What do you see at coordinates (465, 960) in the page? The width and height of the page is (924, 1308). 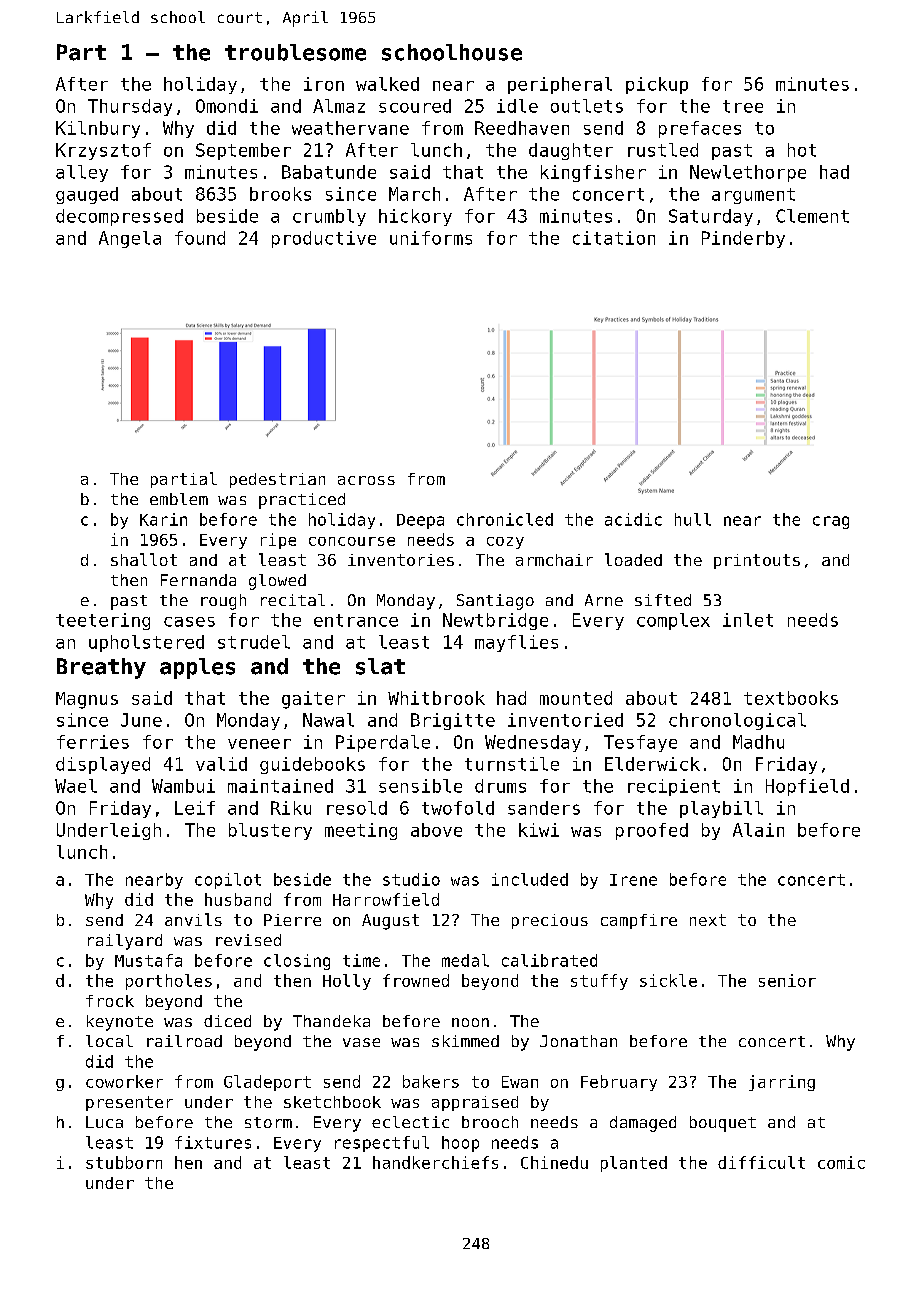 I see `medal` at bounding box center [465, 960].
